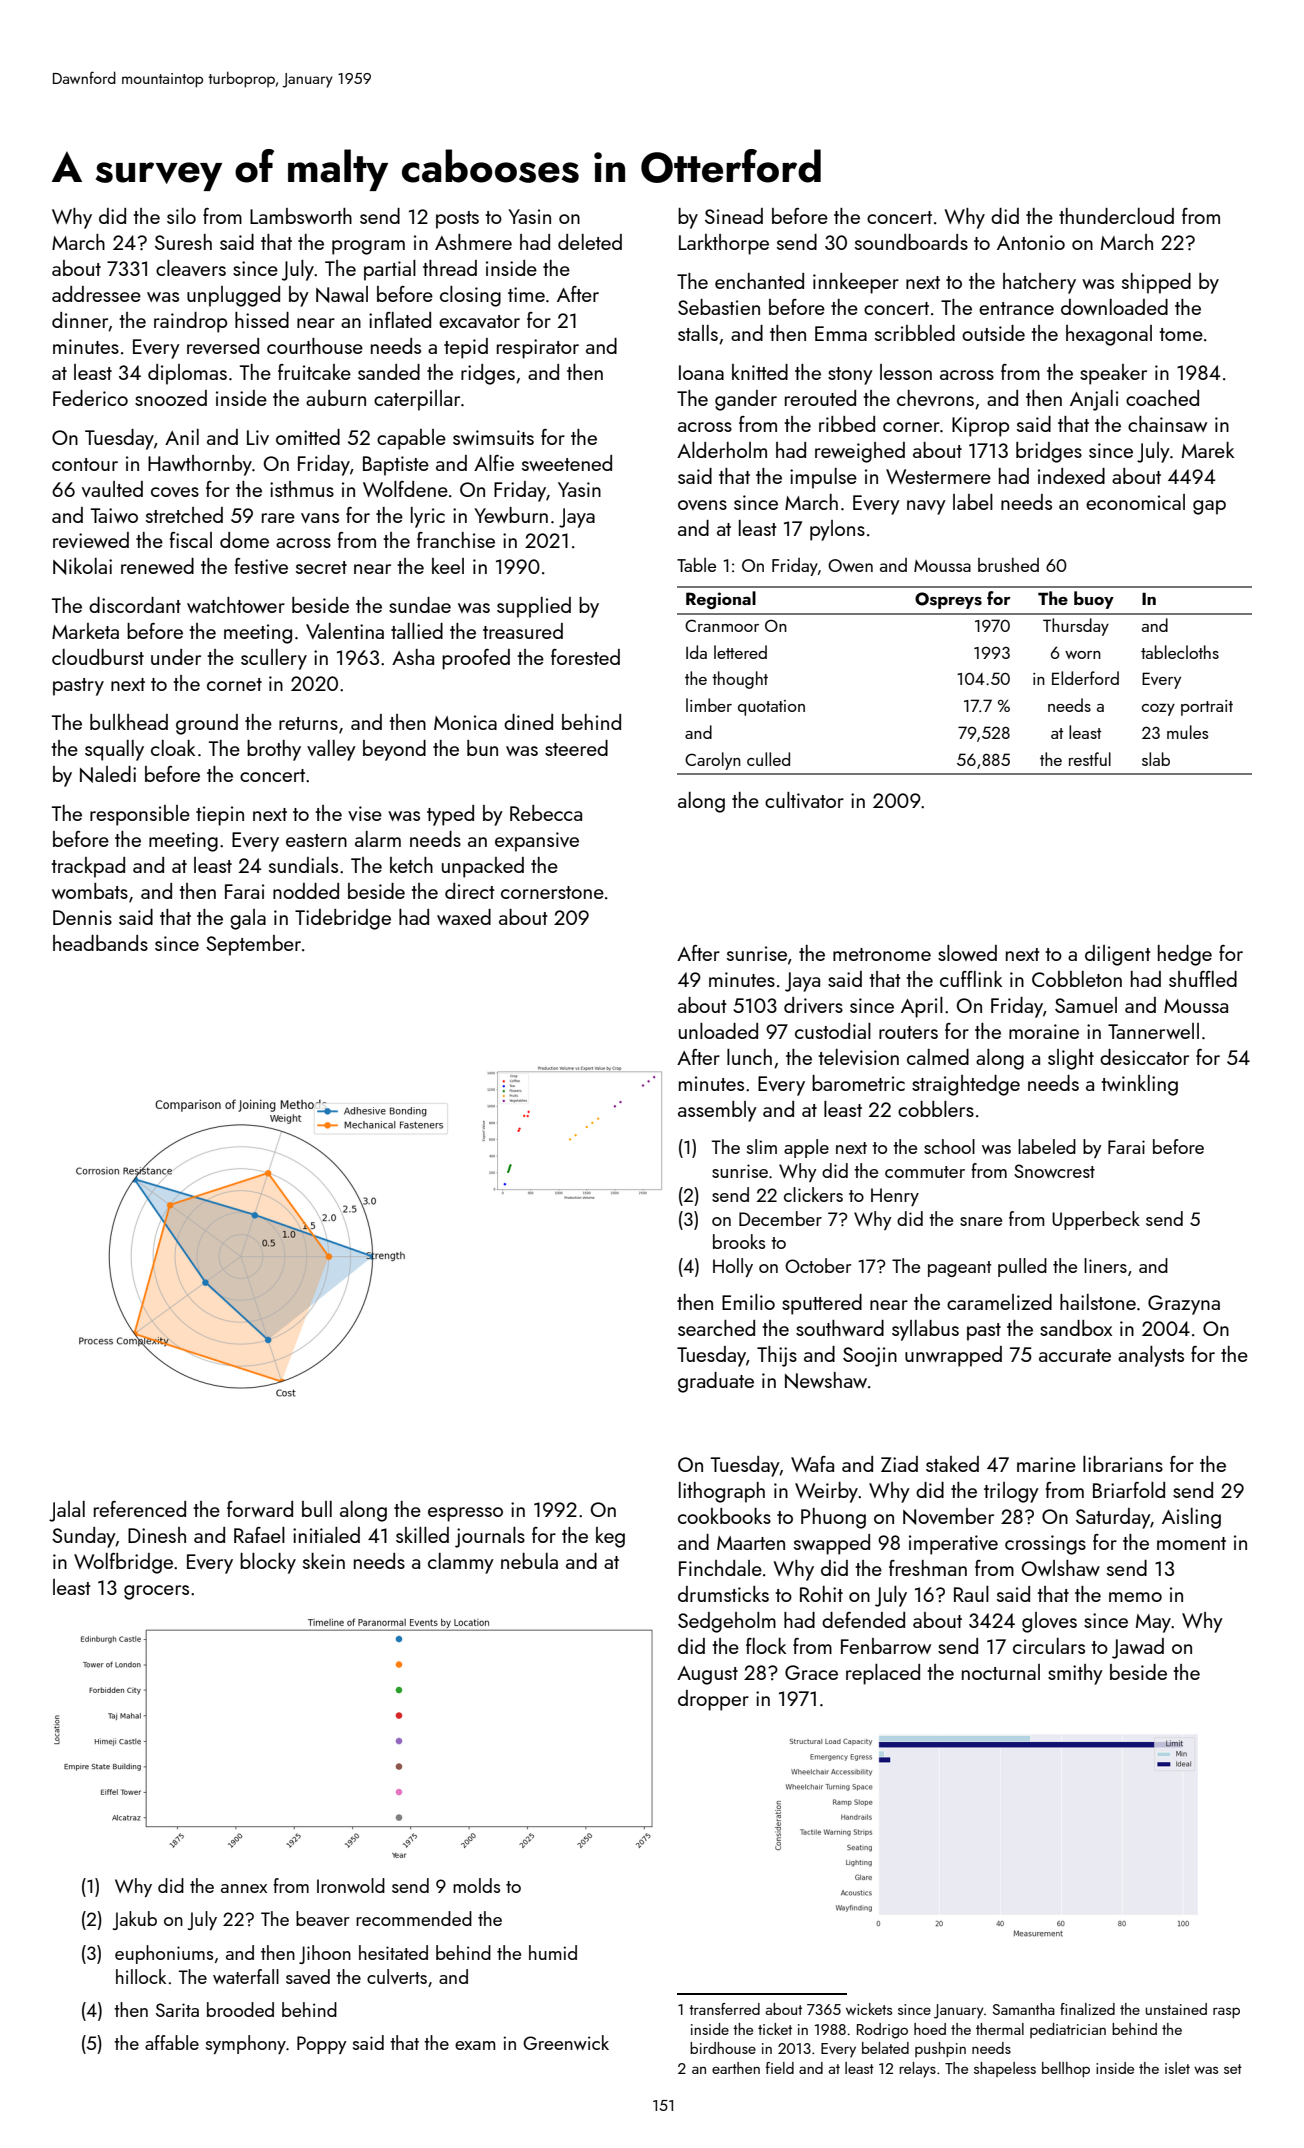  I want to click on bellhop, so click(1066, 2069).
